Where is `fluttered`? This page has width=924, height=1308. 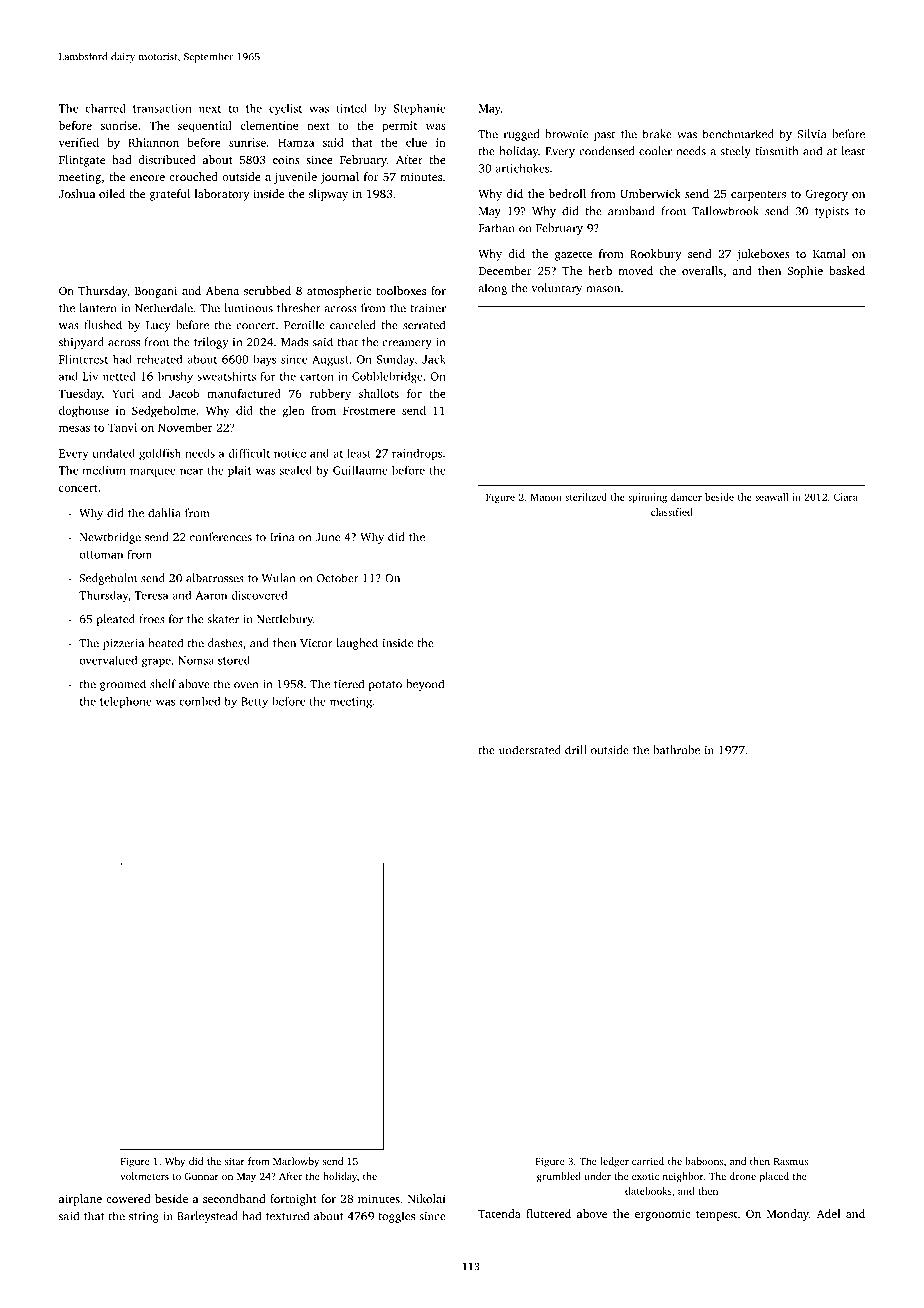 fluttered is located at coordinates (548, 1213).
